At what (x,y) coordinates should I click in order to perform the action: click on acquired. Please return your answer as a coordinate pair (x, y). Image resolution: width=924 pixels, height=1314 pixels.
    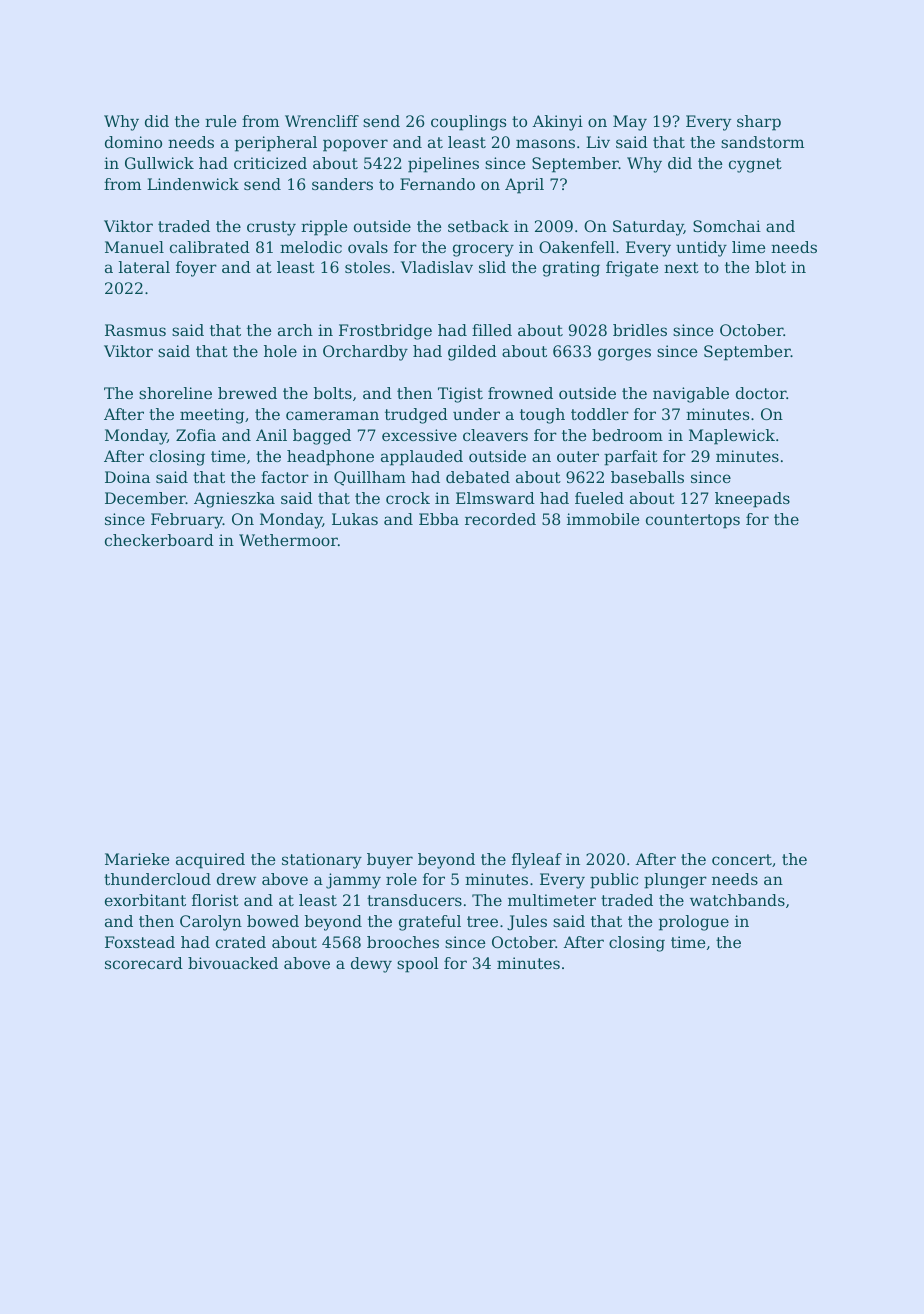
    Looking at the image, I should click on (210, 861).
